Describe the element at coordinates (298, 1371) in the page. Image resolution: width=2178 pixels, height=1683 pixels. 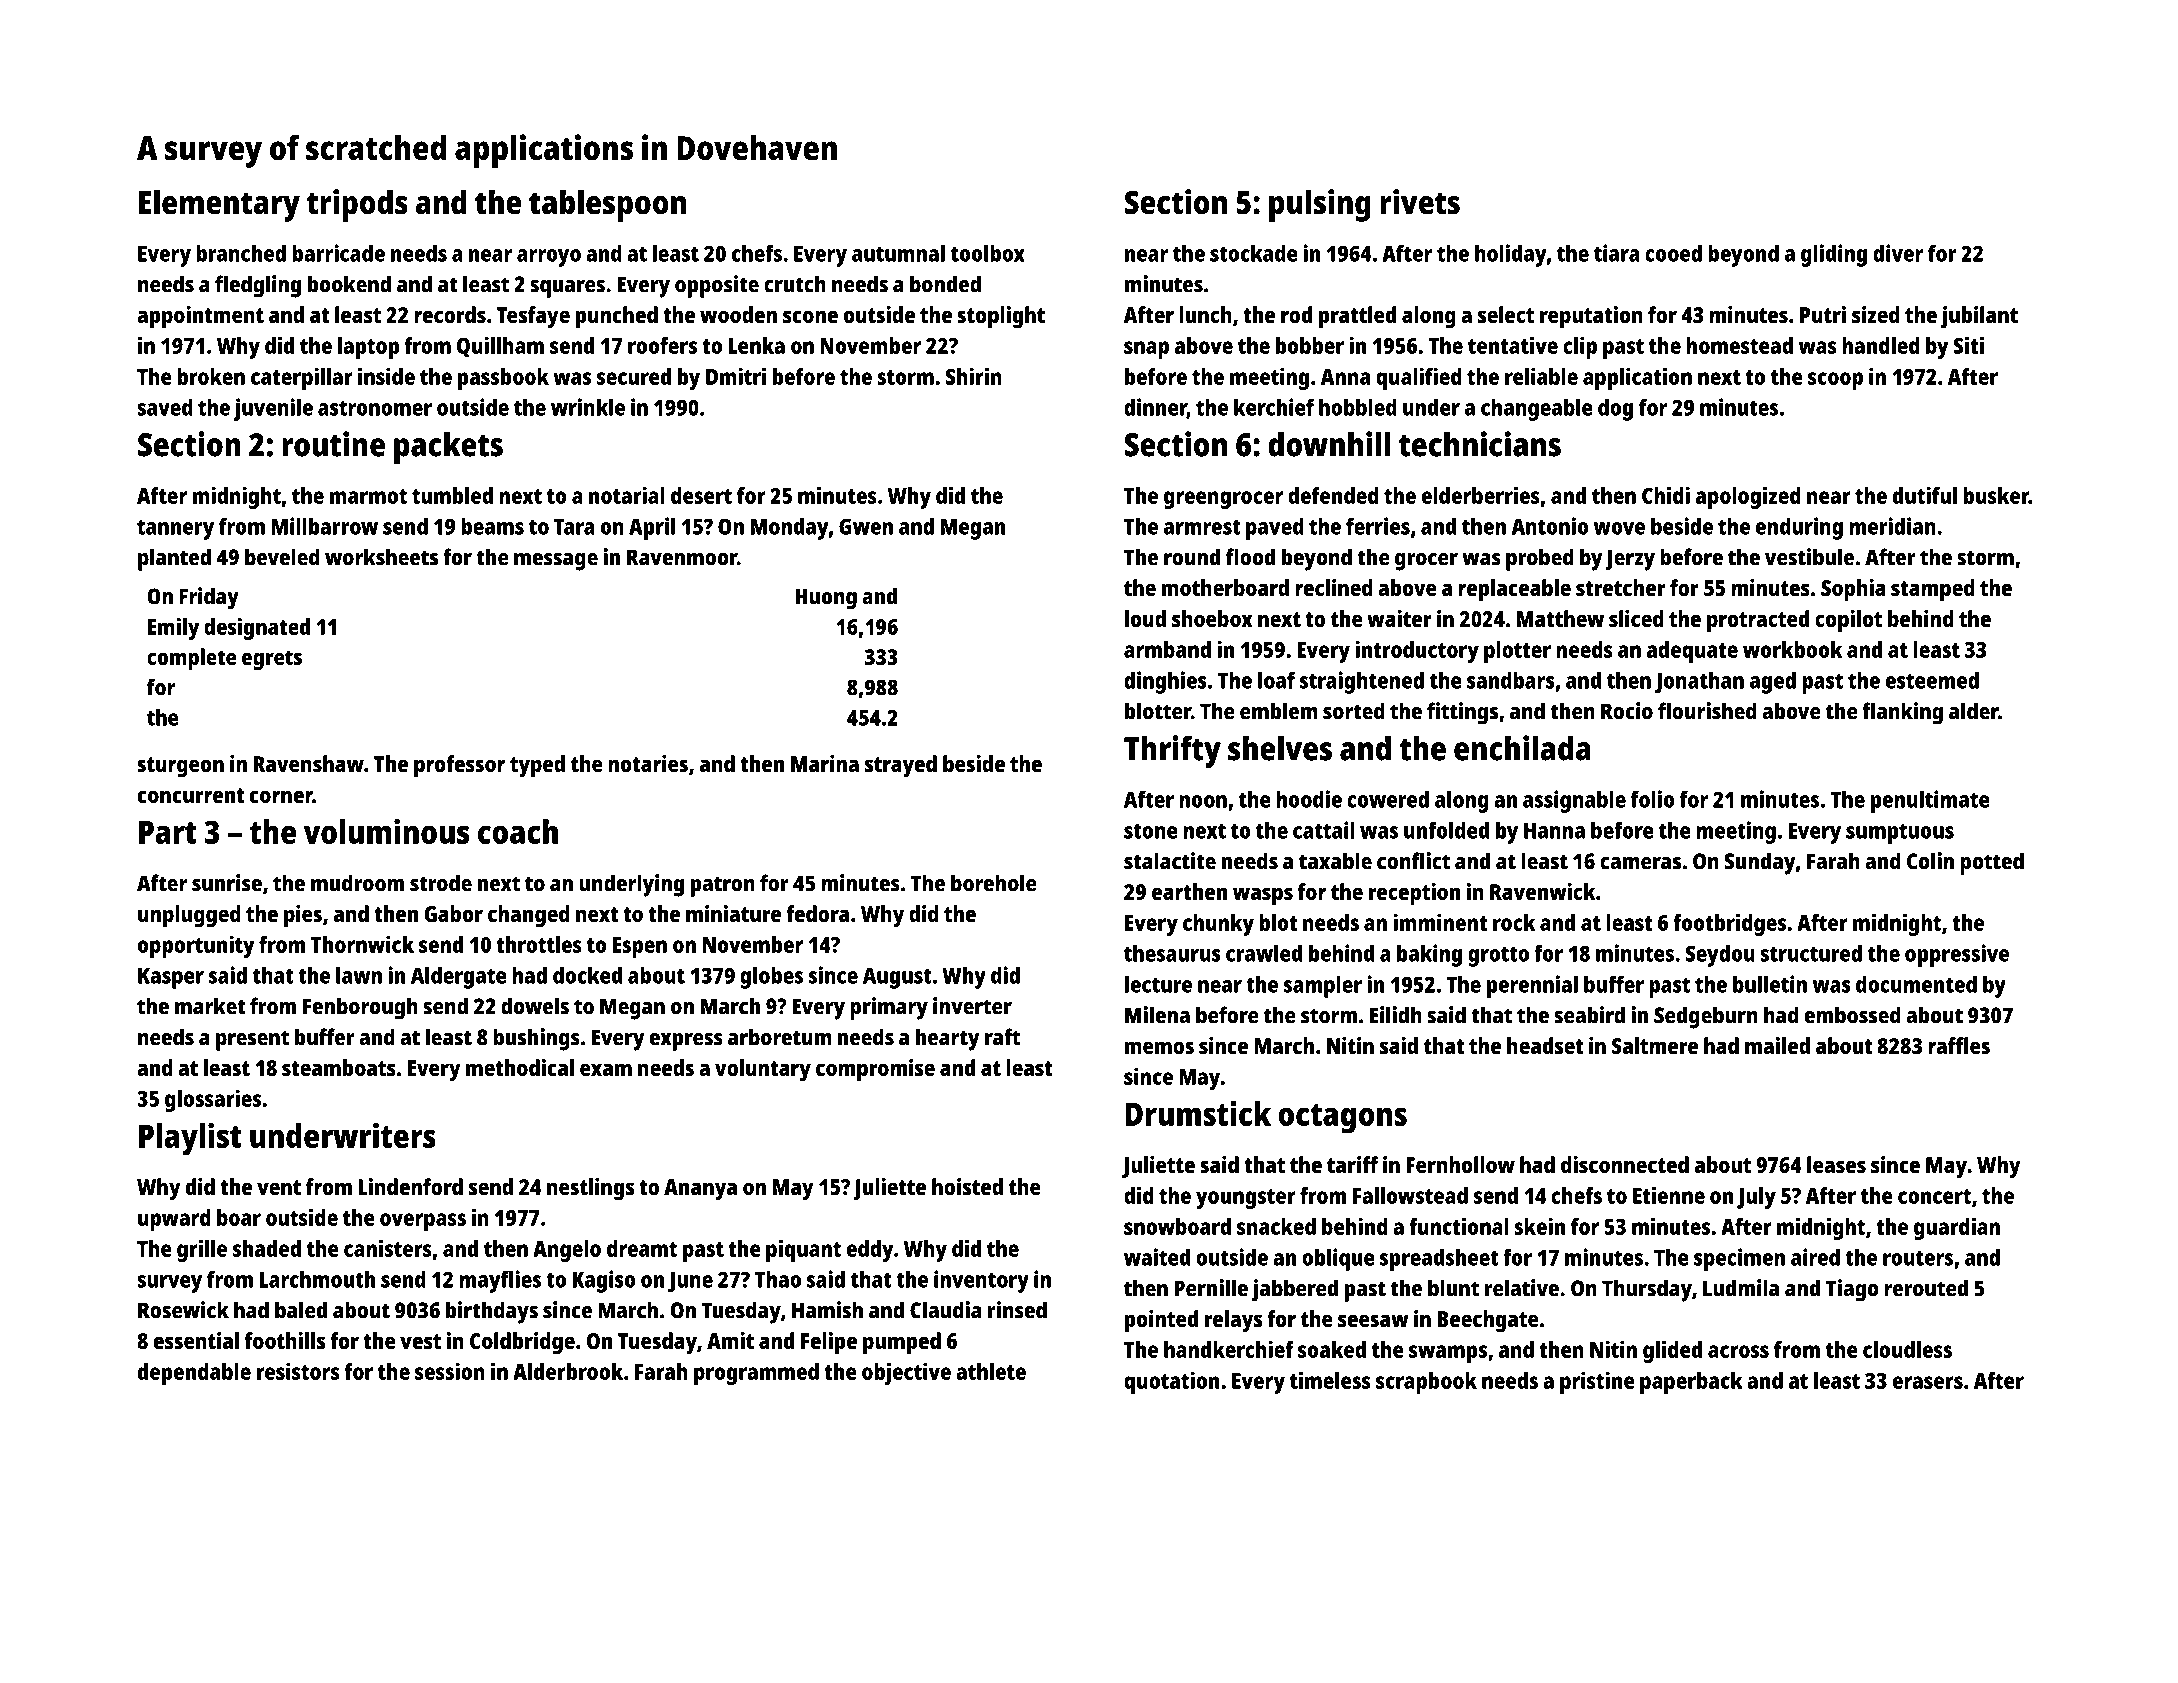
I see `resistors` at that location.
